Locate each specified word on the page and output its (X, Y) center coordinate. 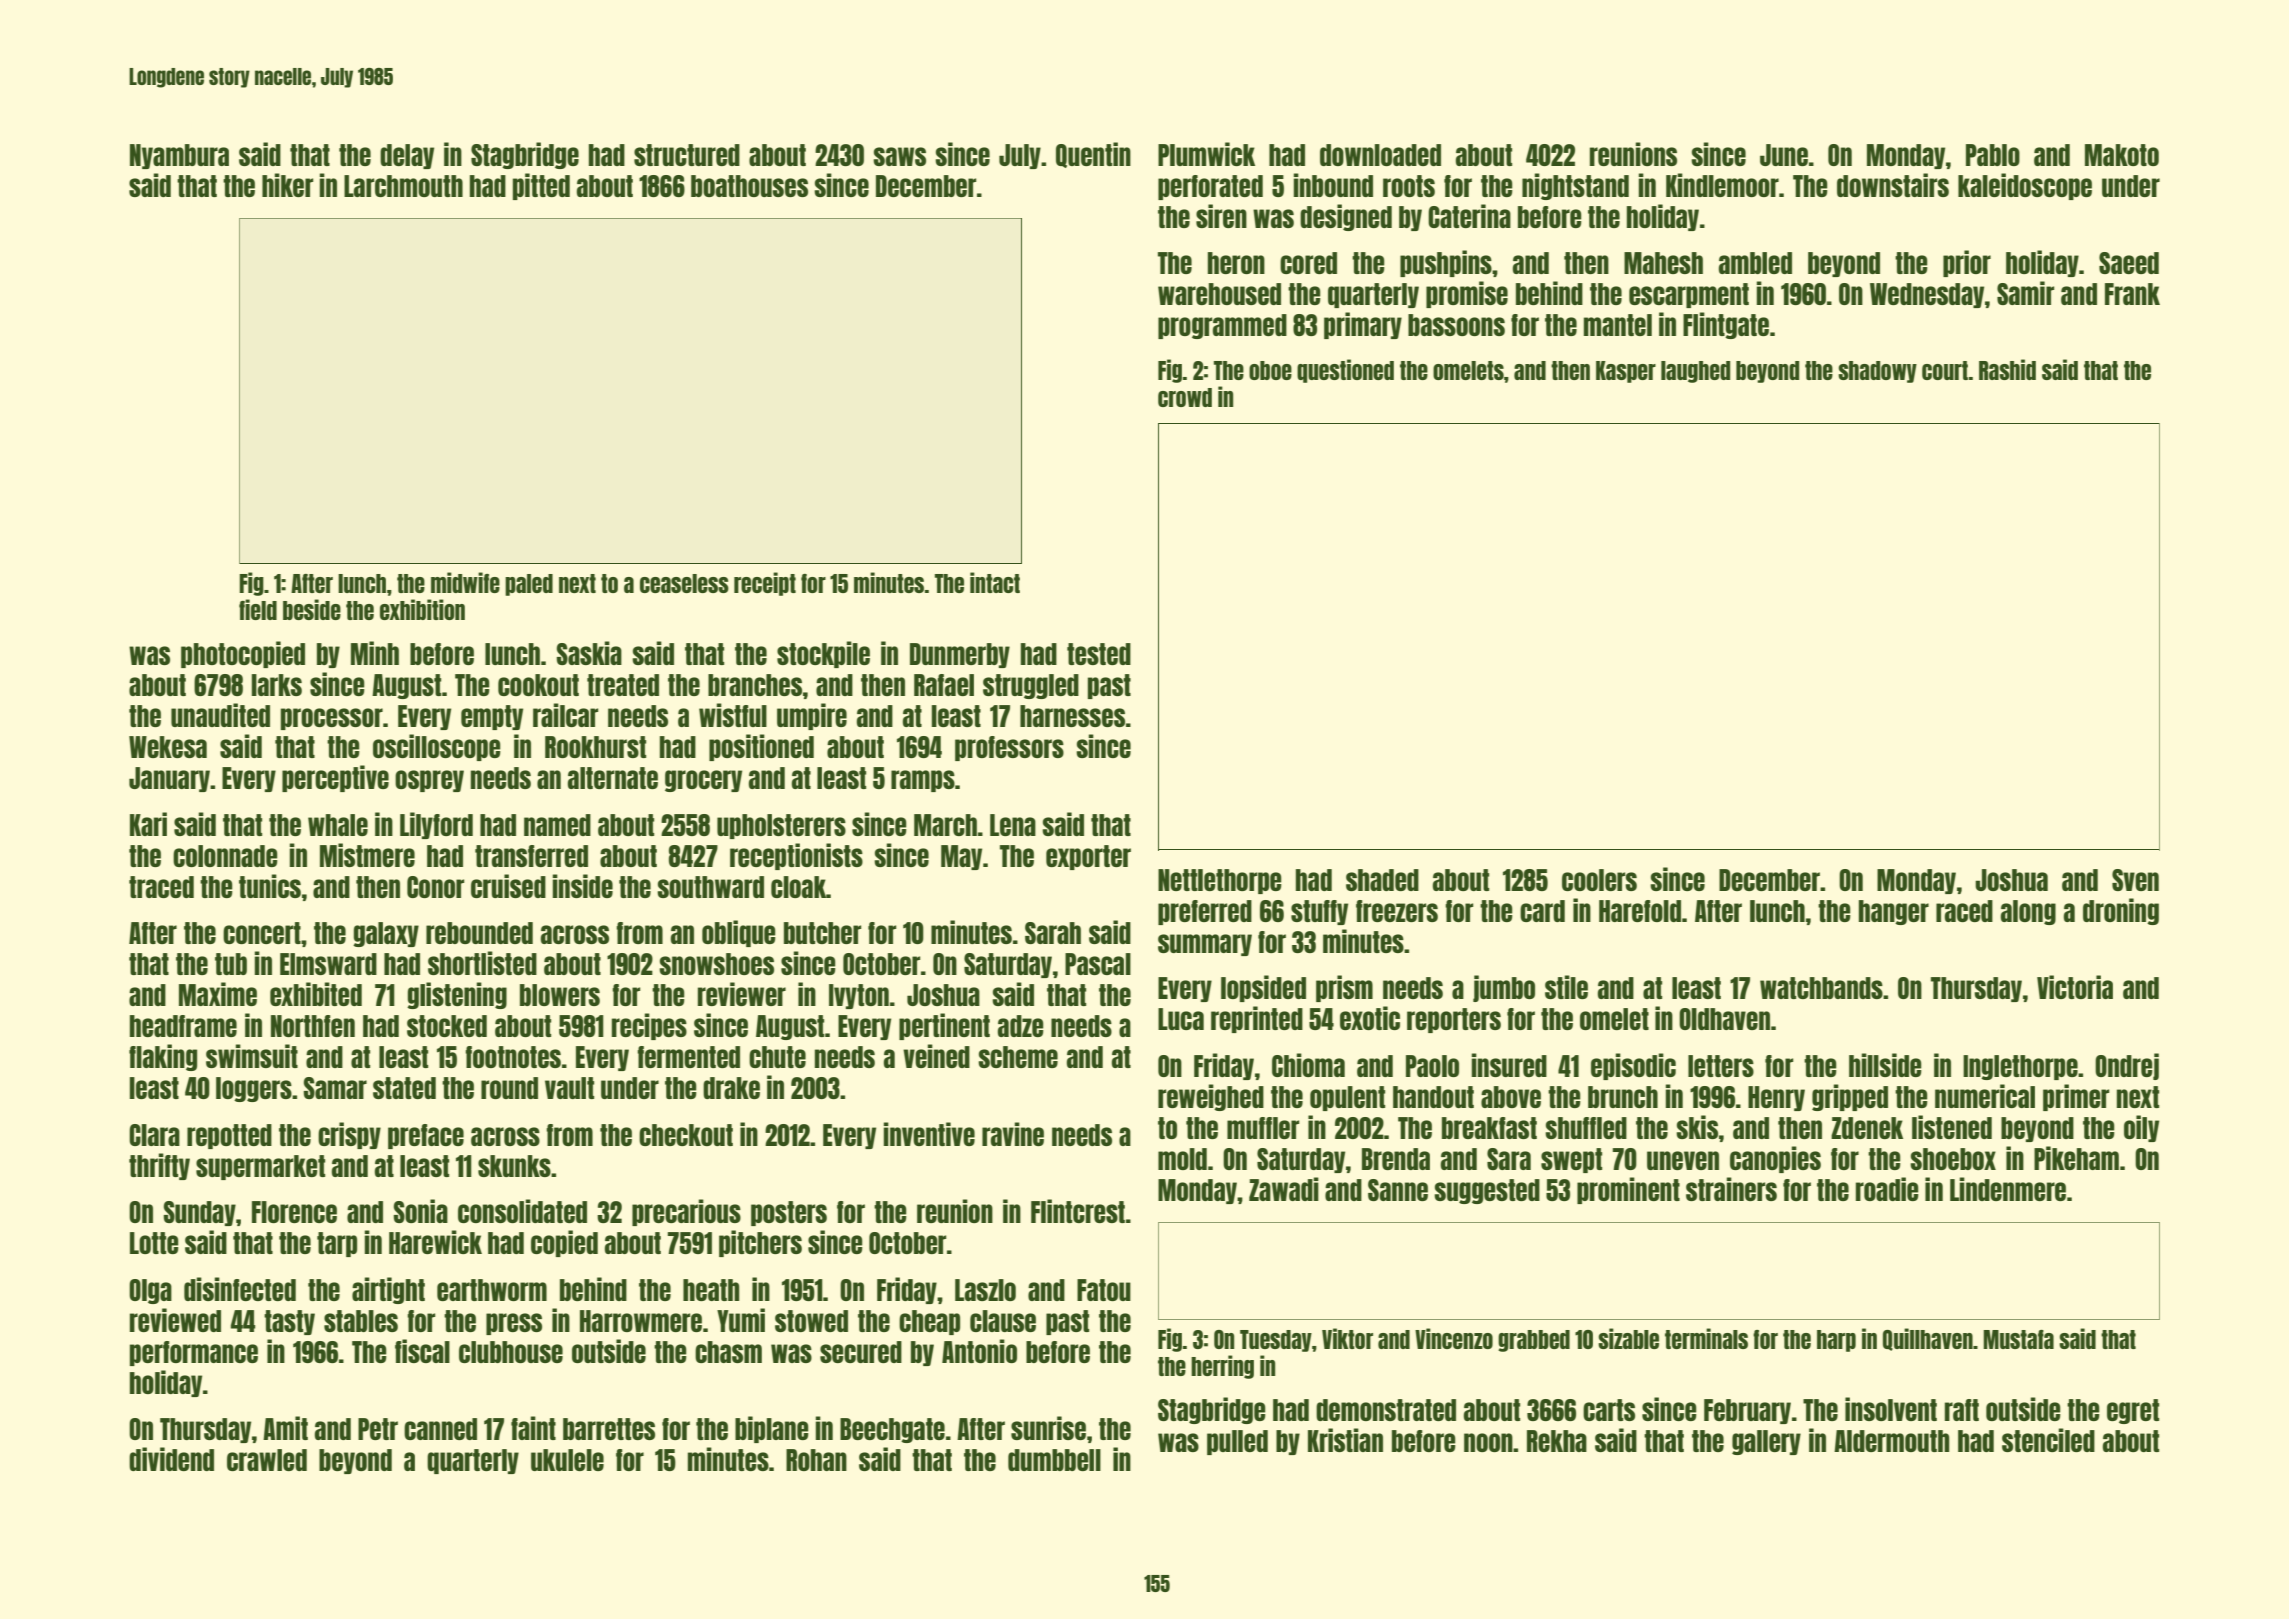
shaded (1382, 880)
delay (407, 156)
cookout (538, 685)
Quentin (1093, 155)
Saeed (2129, 263)
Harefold (1640, 911)
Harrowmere (641, 1321)
